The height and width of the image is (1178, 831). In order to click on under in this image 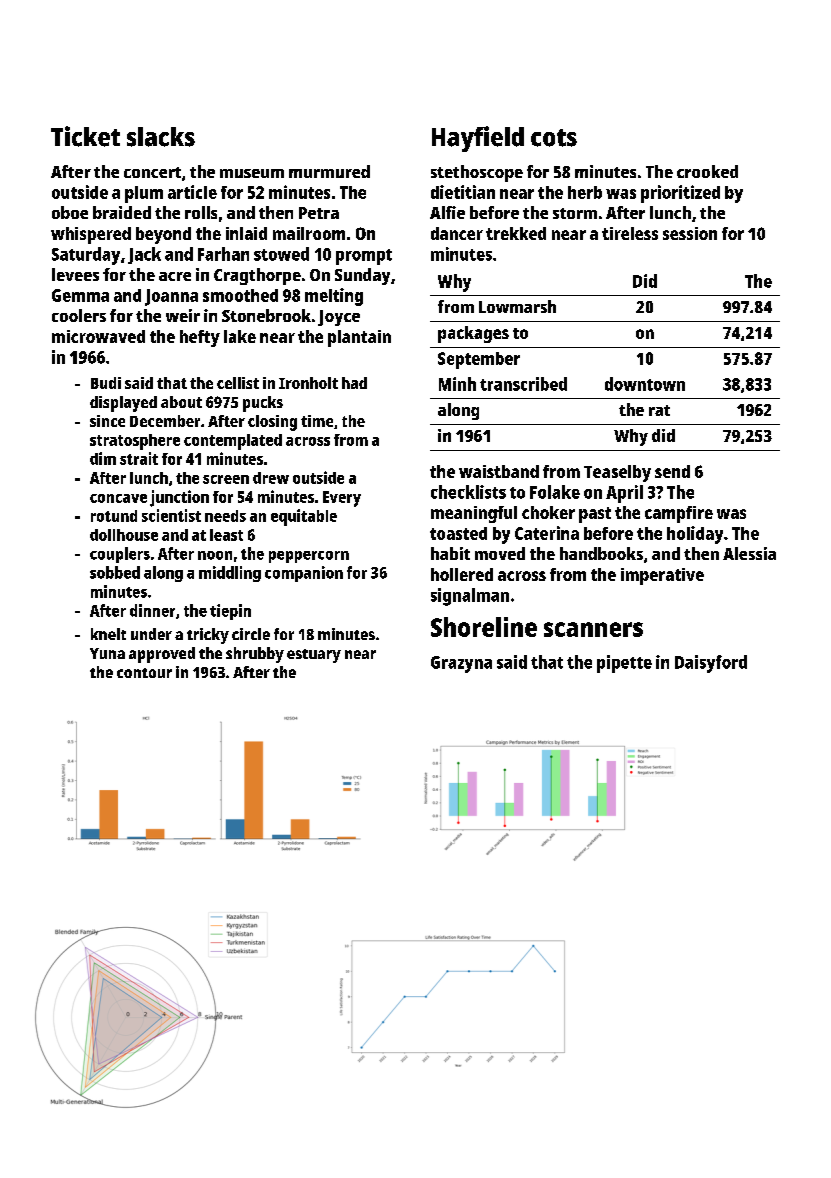, I will do `click(151, 634)`.
